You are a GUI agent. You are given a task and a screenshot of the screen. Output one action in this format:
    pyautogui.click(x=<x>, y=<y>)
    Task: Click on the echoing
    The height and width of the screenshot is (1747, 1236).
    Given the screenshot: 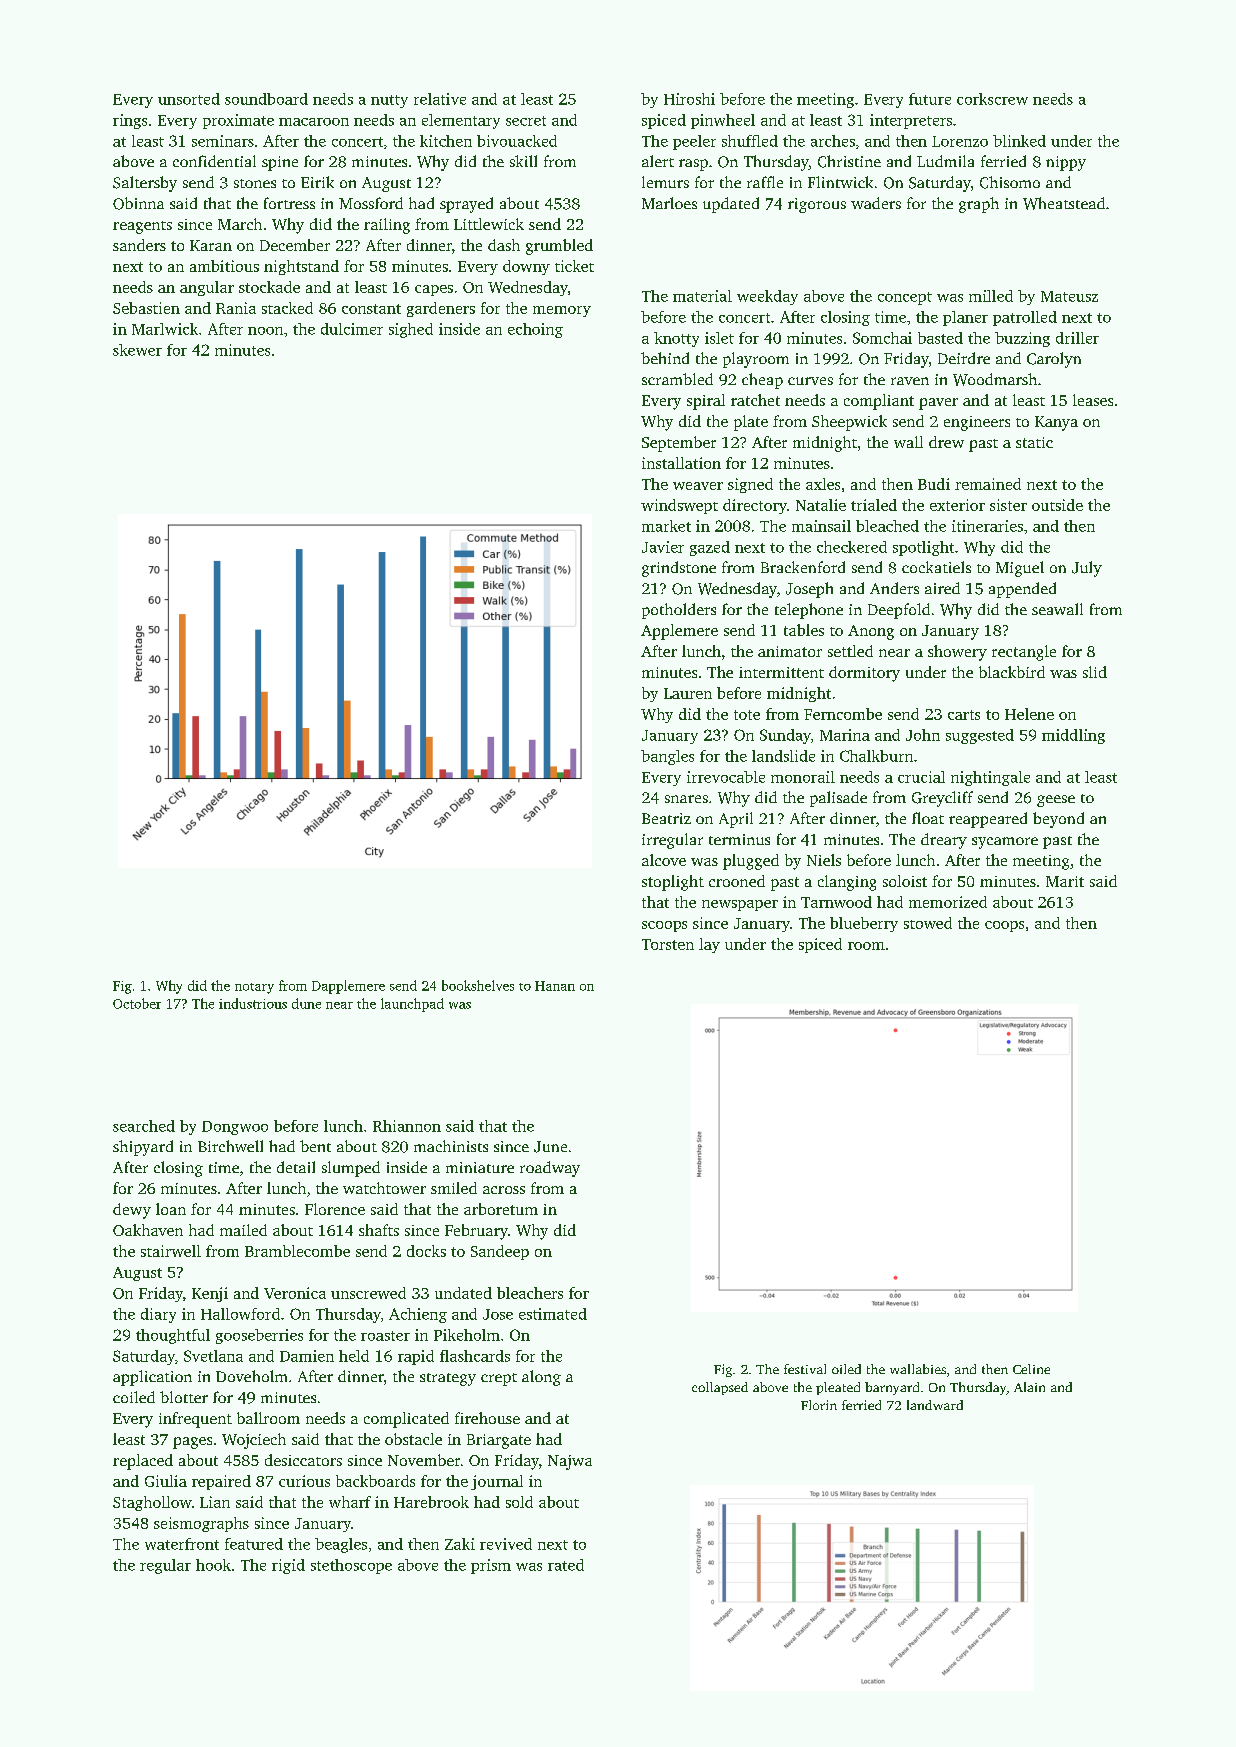 What is the action you would take?
    pyautogui.click(x=535, y=330)
